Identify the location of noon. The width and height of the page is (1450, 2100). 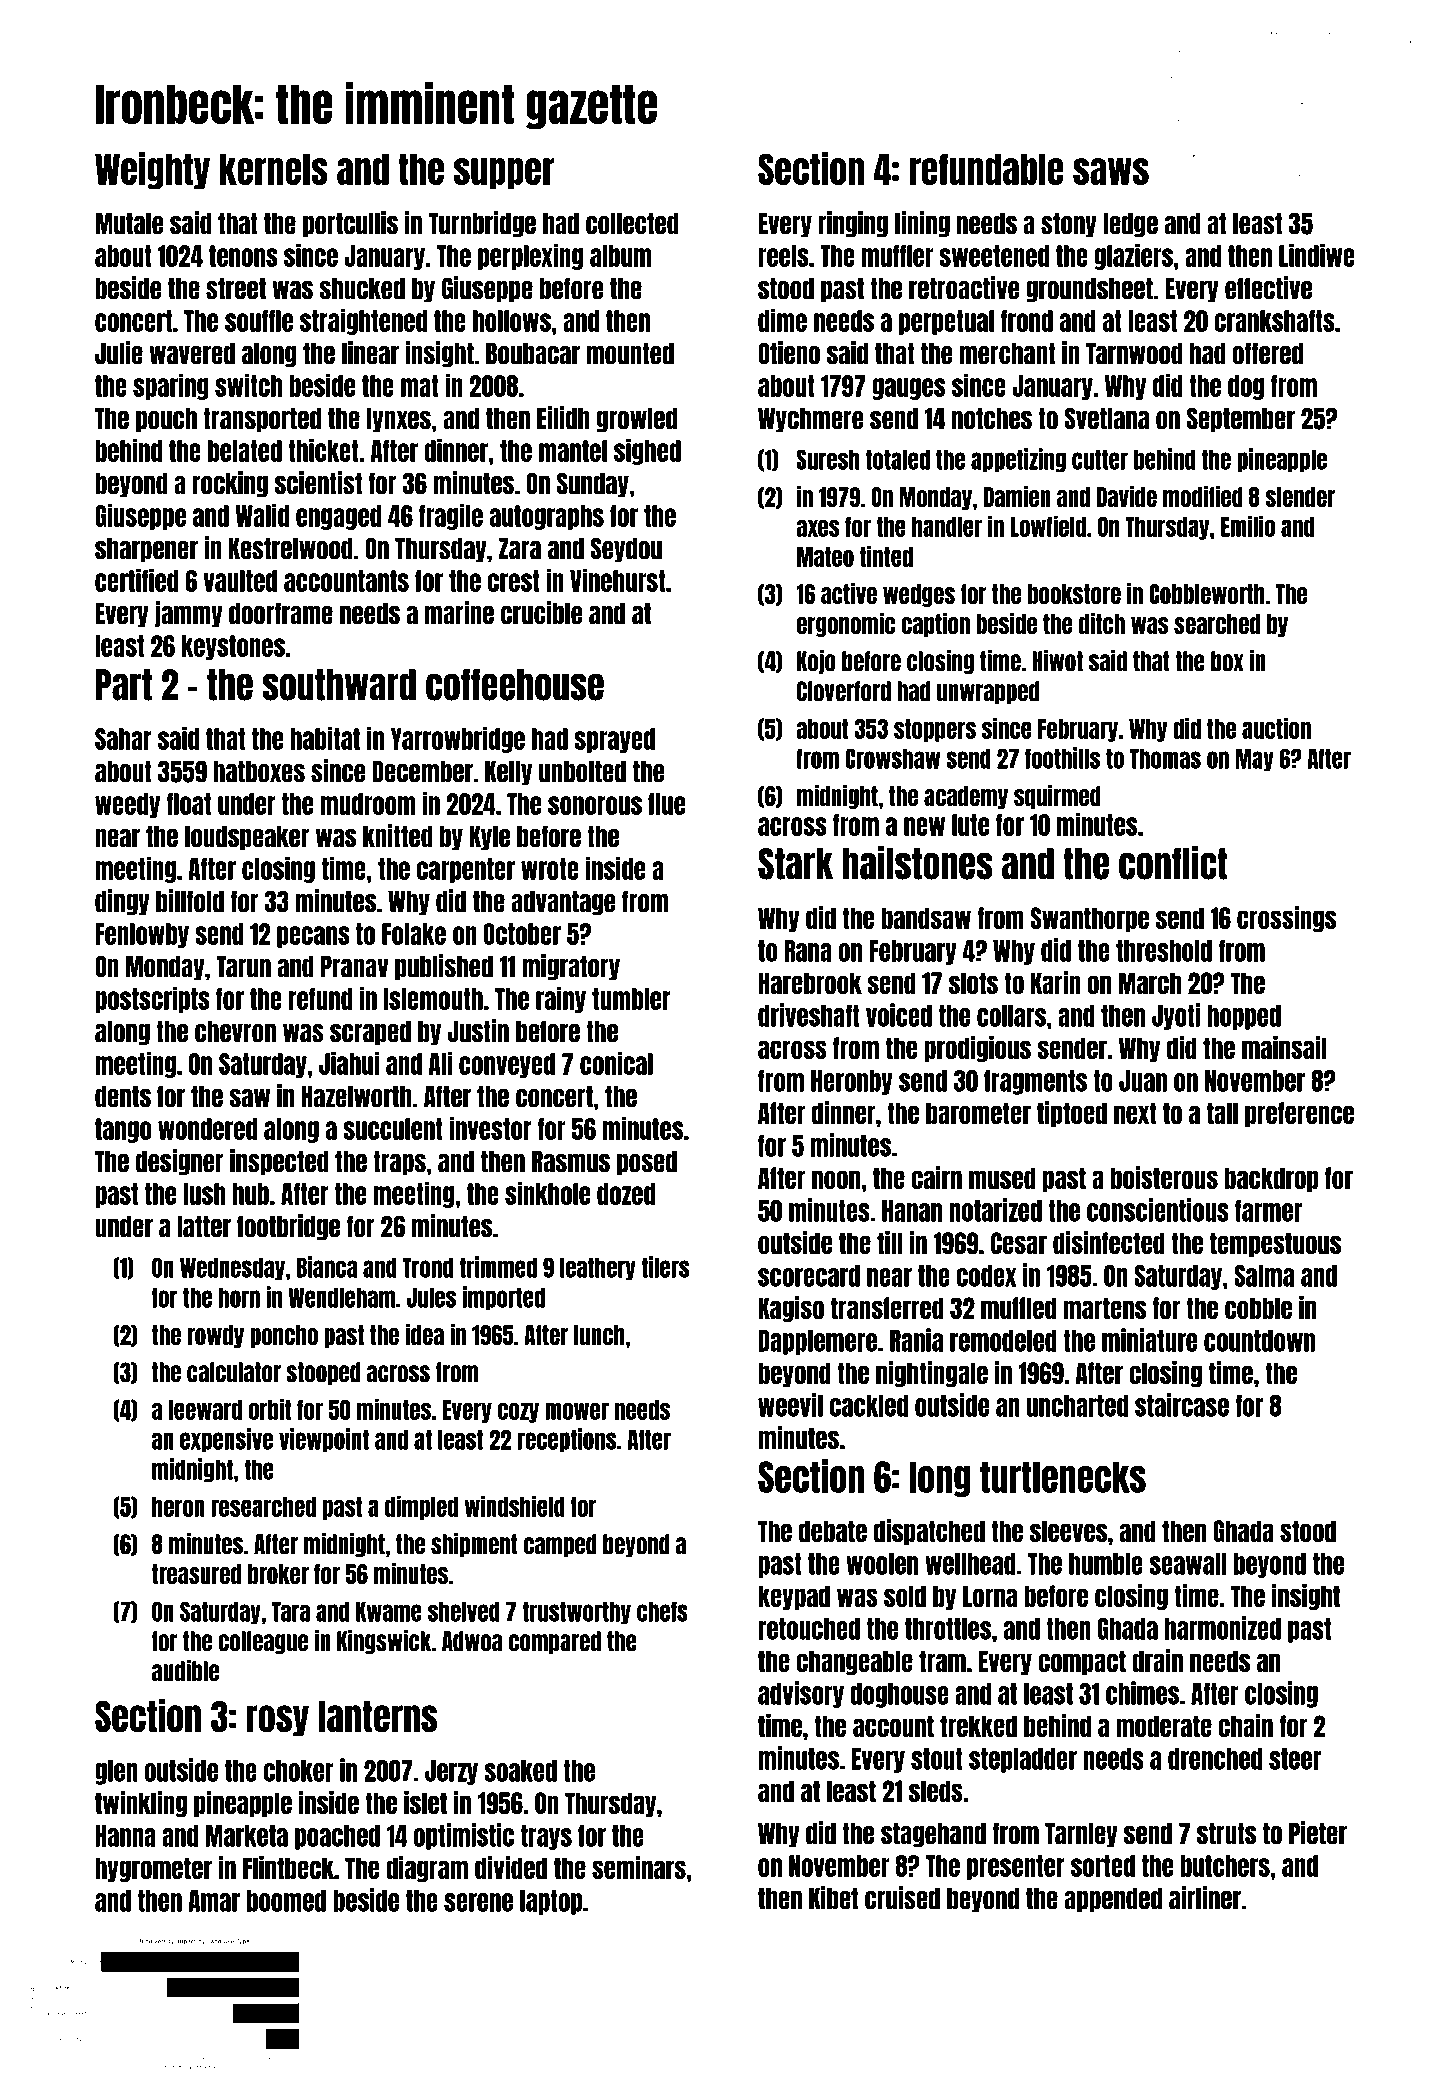
(836, 1179).
